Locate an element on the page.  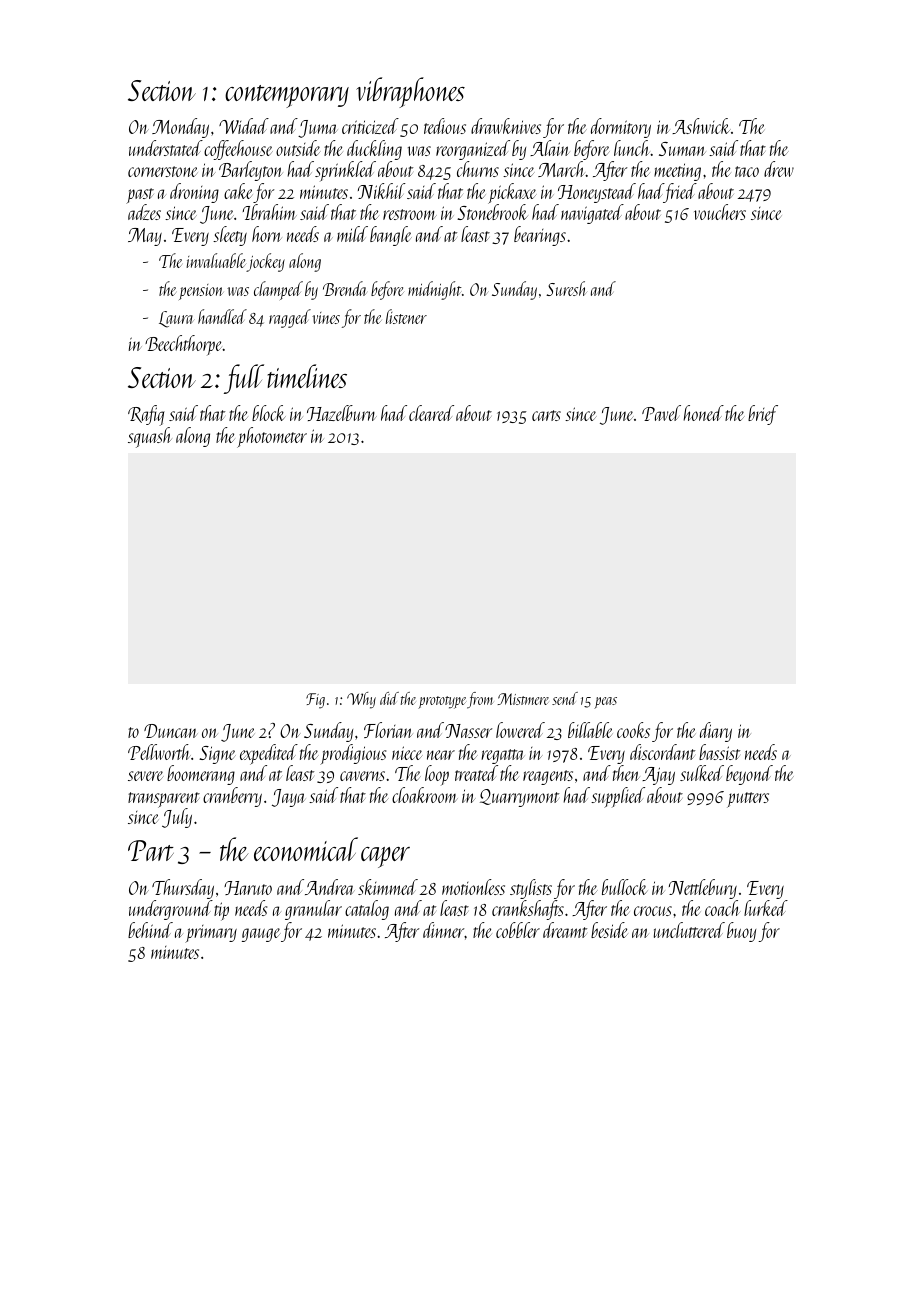
understated is located at coordinates (166, 148).
